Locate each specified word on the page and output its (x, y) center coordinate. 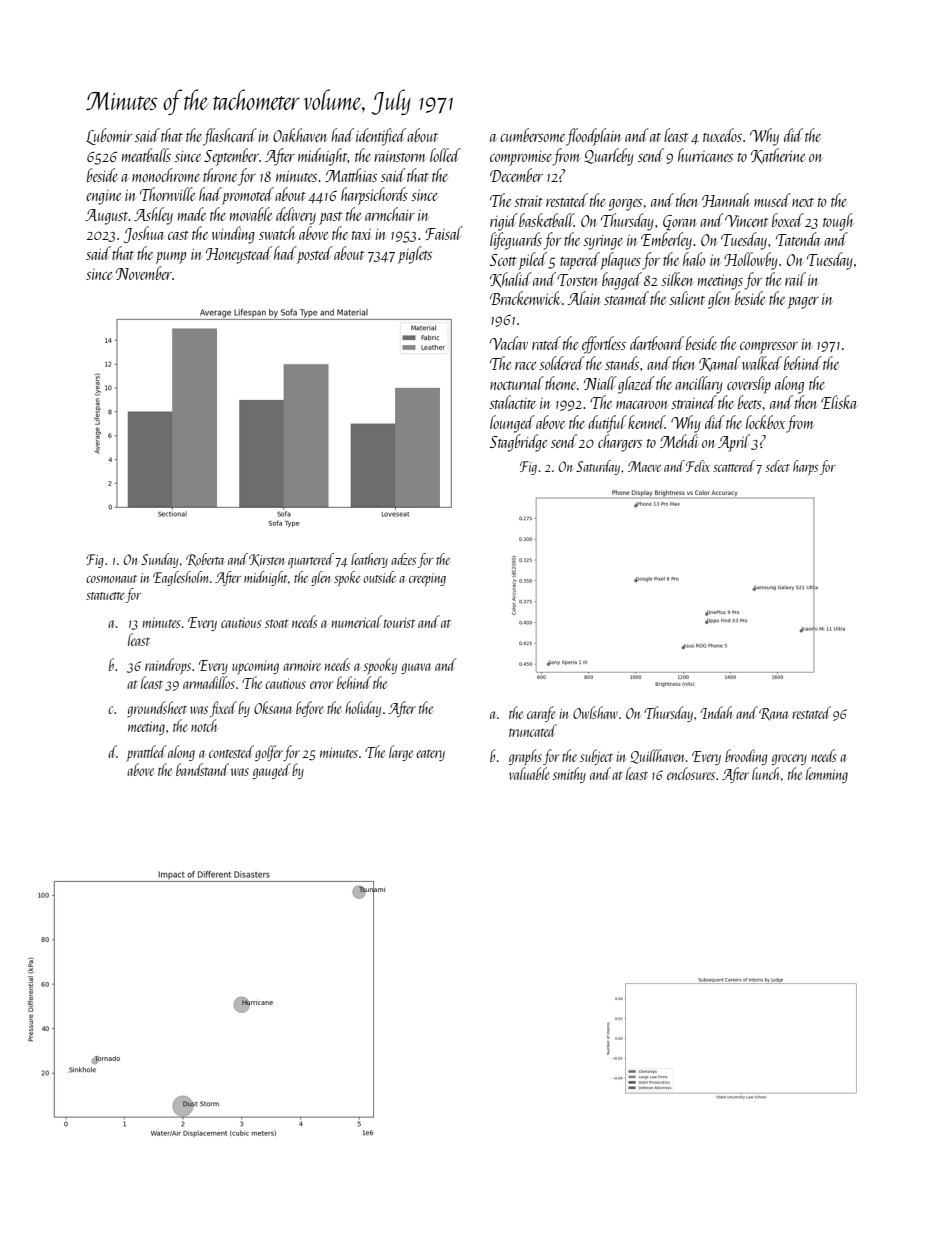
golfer (269, 753)
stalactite (512, 402)
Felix (698, 466)
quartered (311, 561)
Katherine (778, 156)
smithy (569, 775)
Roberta (205, 559)
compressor (769, 348)
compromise (521, 158)
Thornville (167, 194)
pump (170, 258)
